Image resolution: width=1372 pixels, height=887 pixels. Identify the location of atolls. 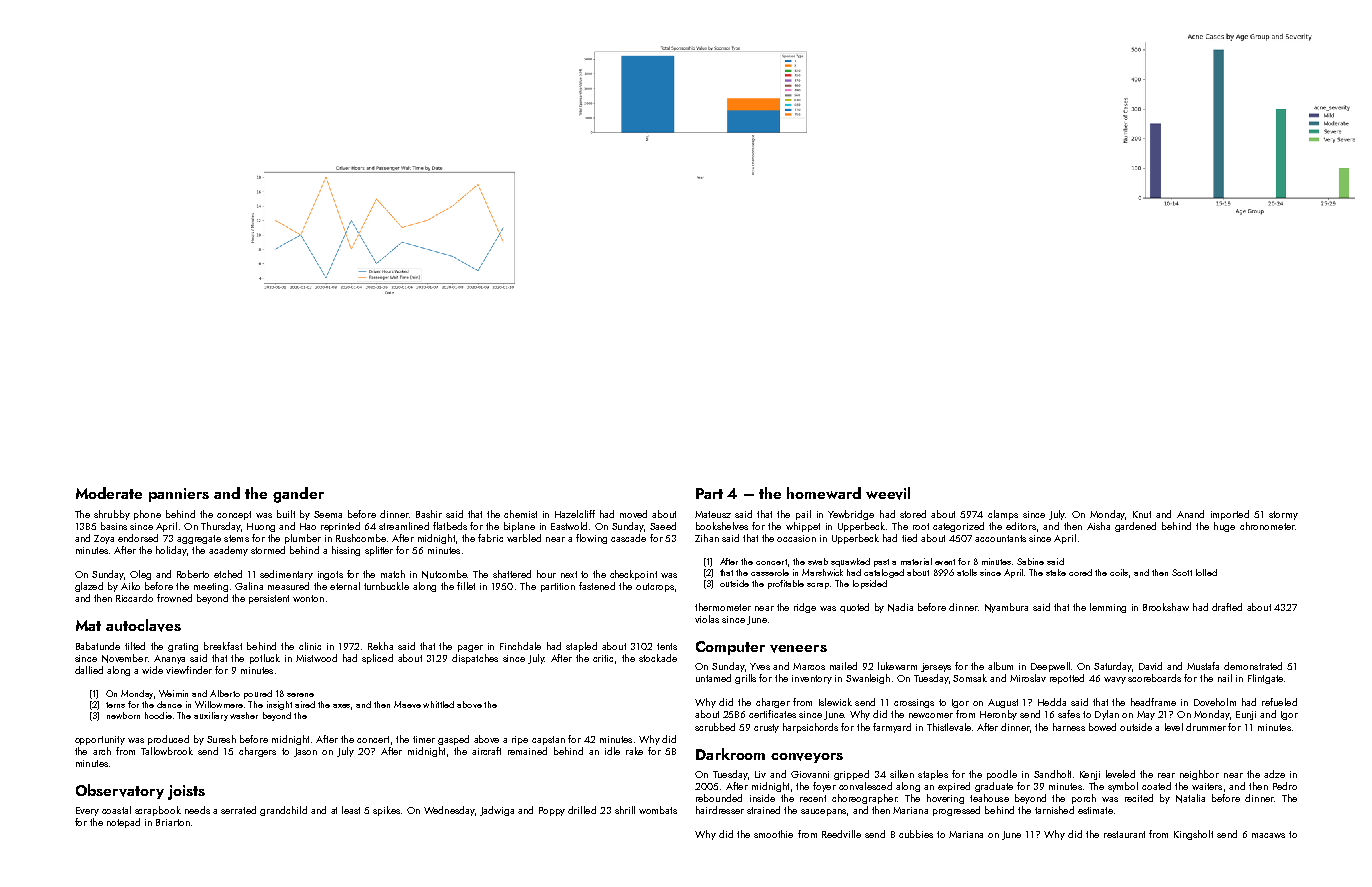
(967, 572).
